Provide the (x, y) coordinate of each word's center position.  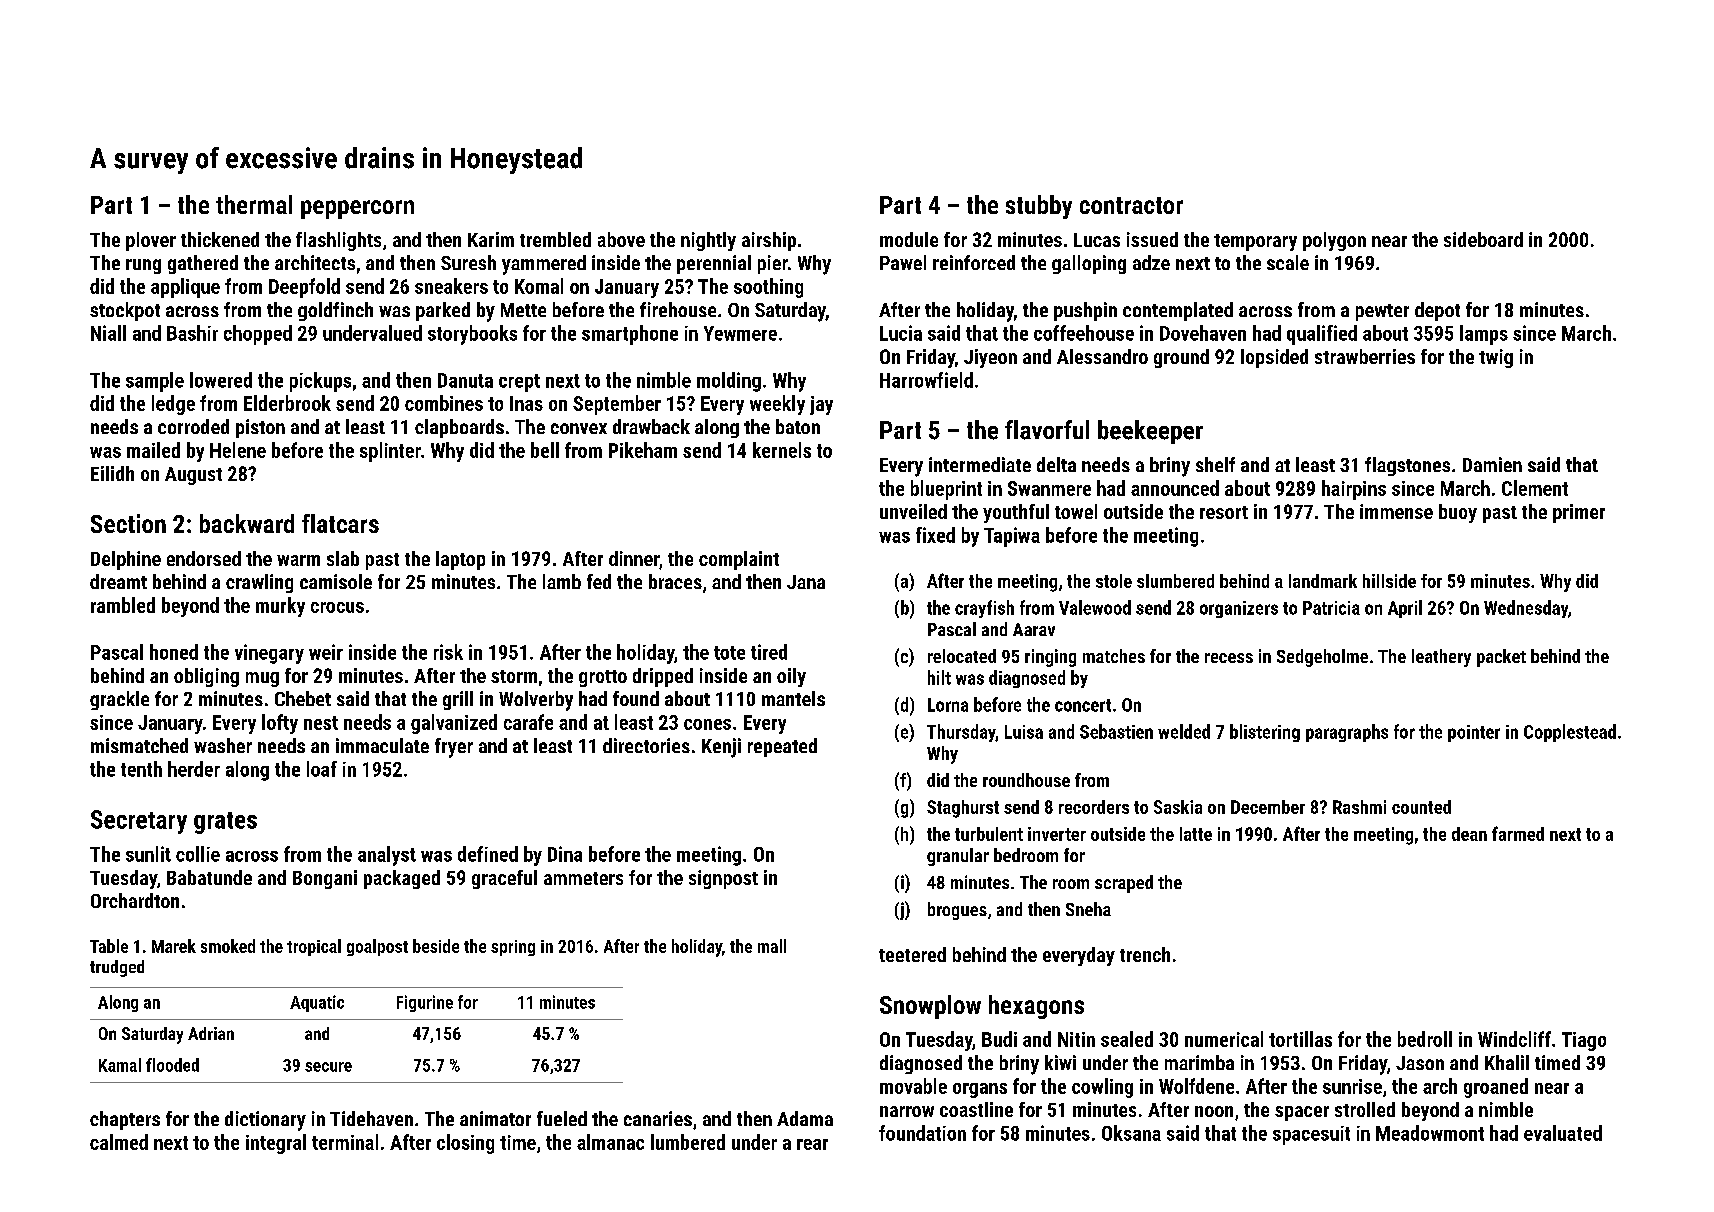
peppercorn (357, 209)
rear (812, 1144)
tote (729, 653)
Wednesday (1526, 609)
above (621, 239)
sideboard (1483, 239)
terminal (345, 1142)
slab (343, 558)
